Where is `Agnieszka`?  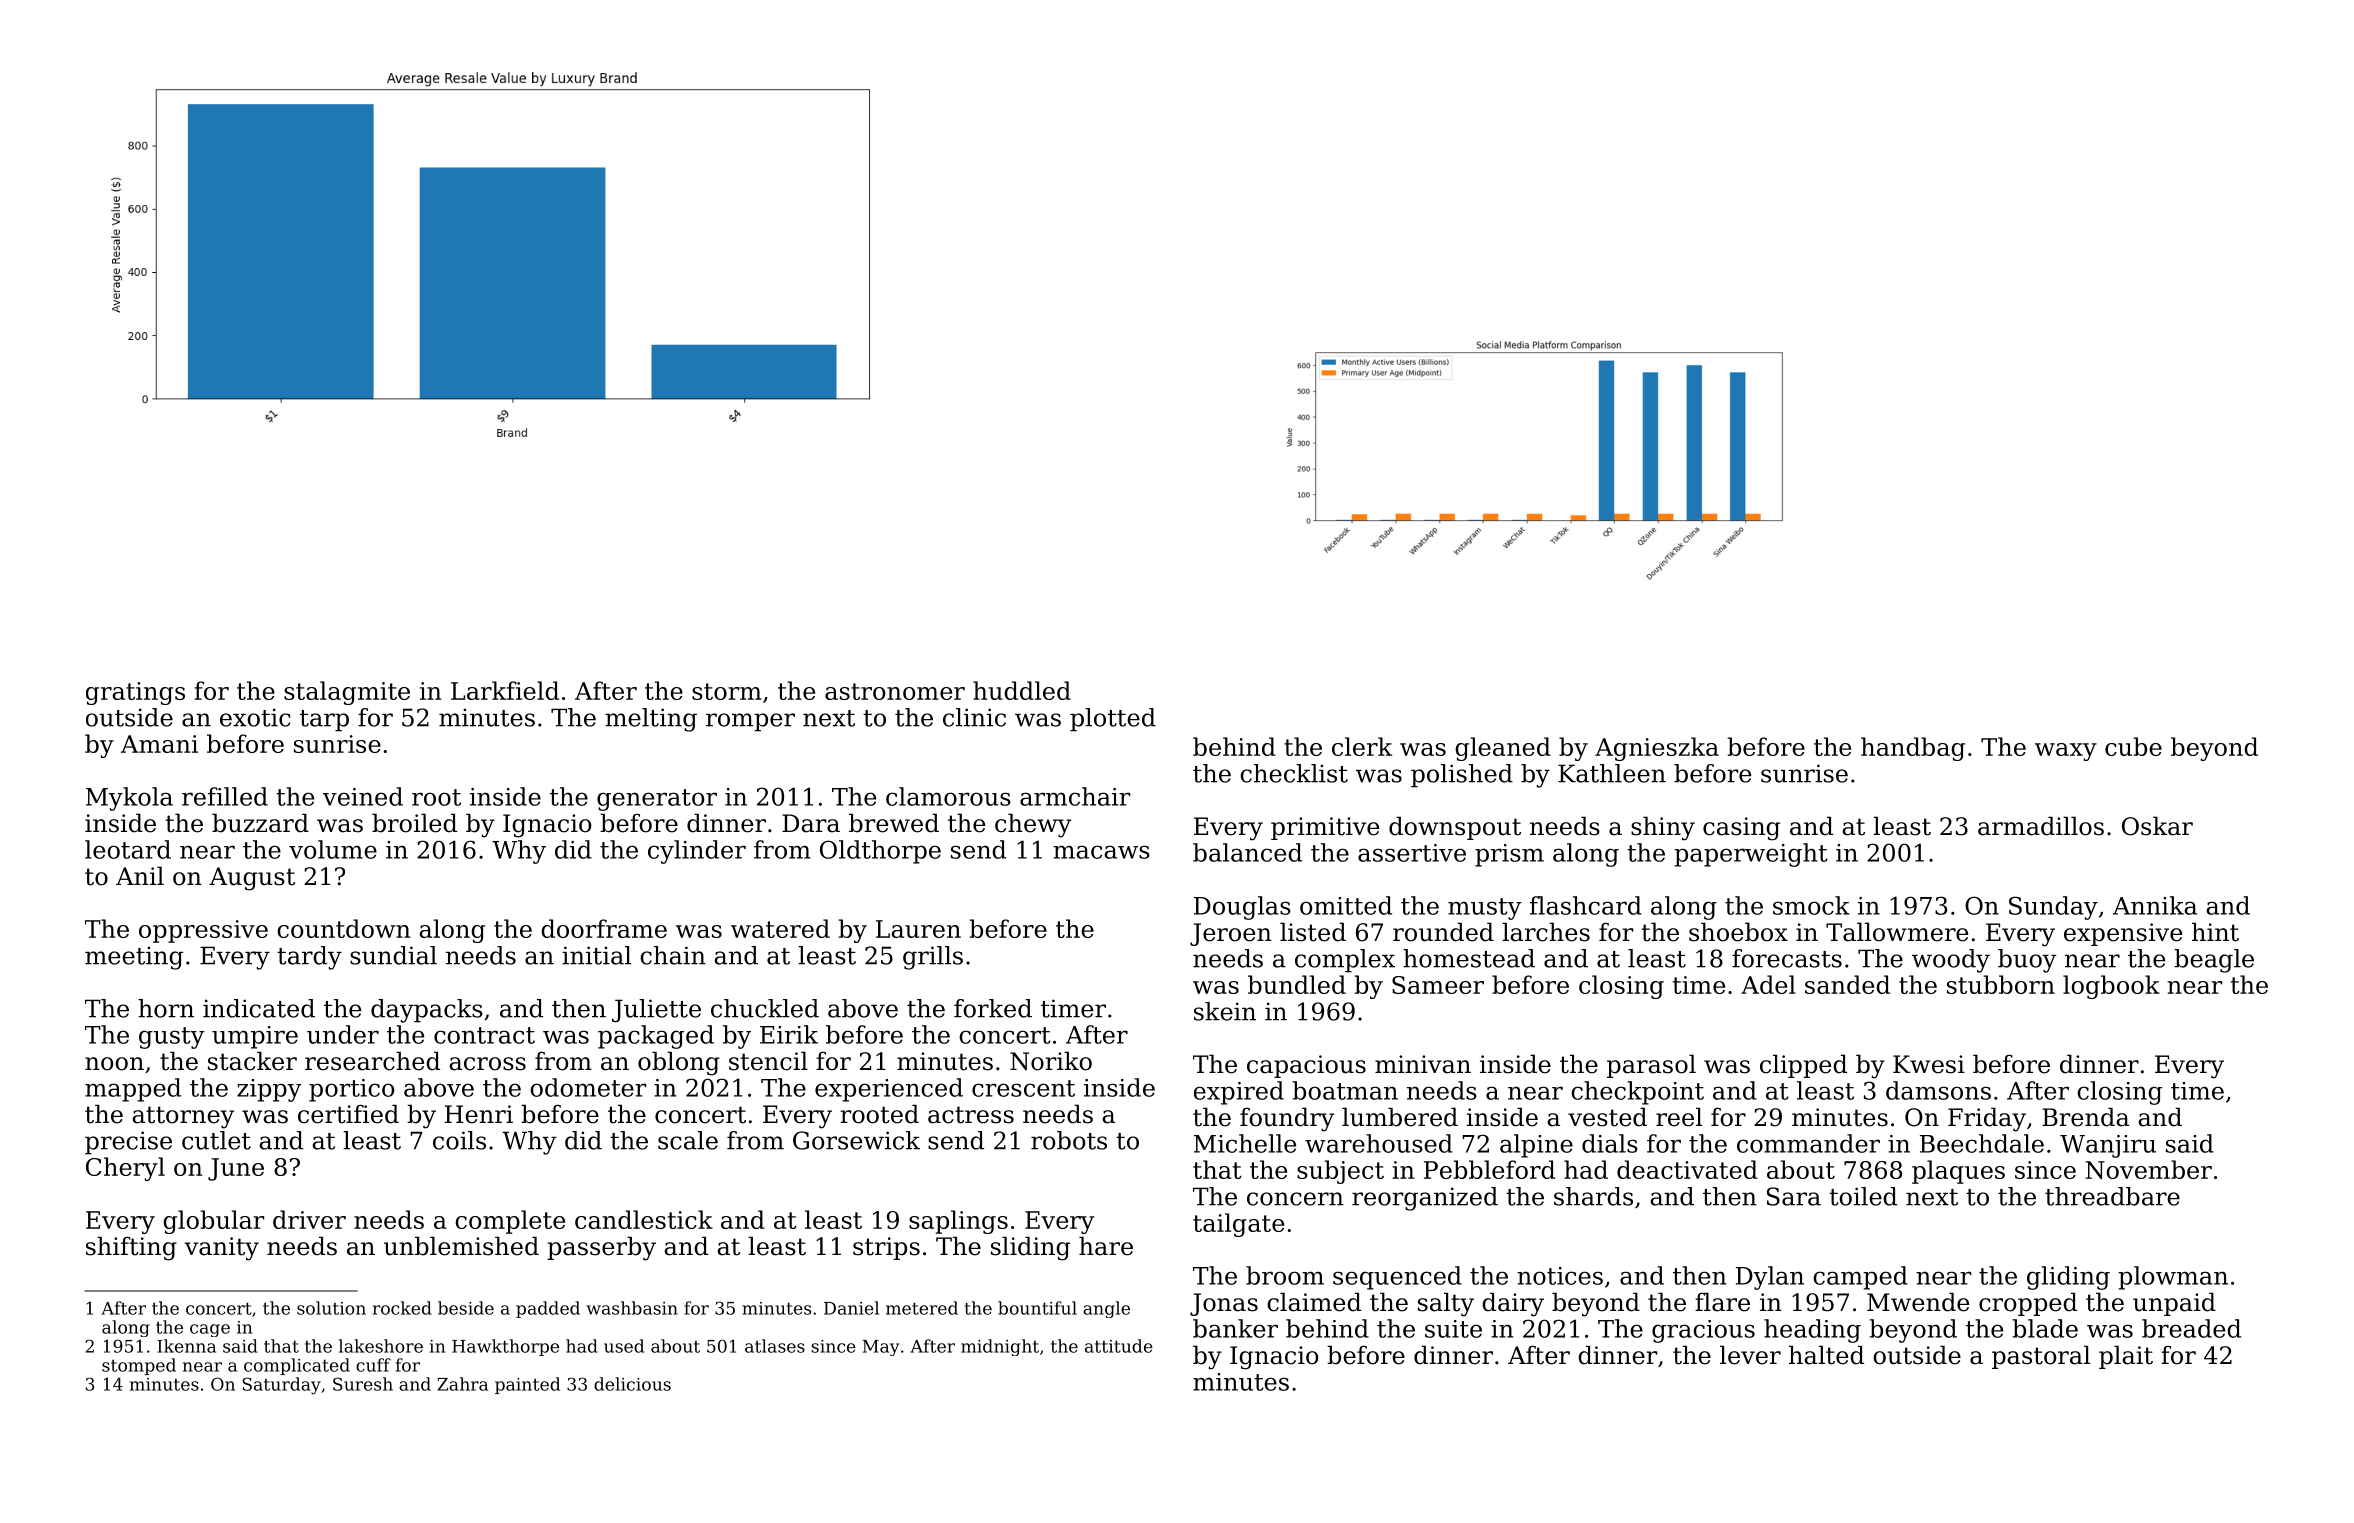
Agnieszka is located at coordinates (1657, 749).
